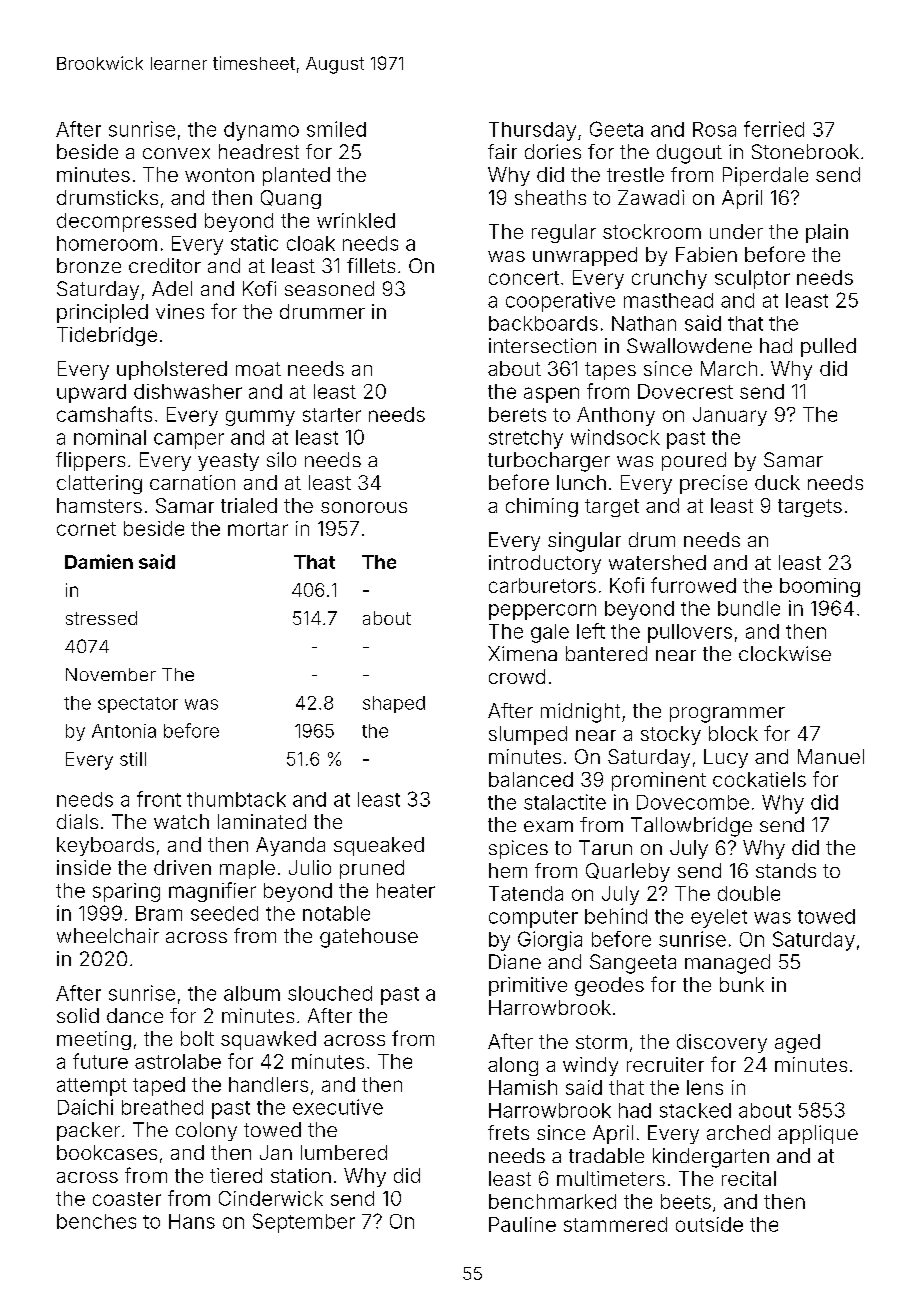 This page has width=924, height=1311. Describe the element at coordinates (733, 733) in the page. I see `block` at that location.
